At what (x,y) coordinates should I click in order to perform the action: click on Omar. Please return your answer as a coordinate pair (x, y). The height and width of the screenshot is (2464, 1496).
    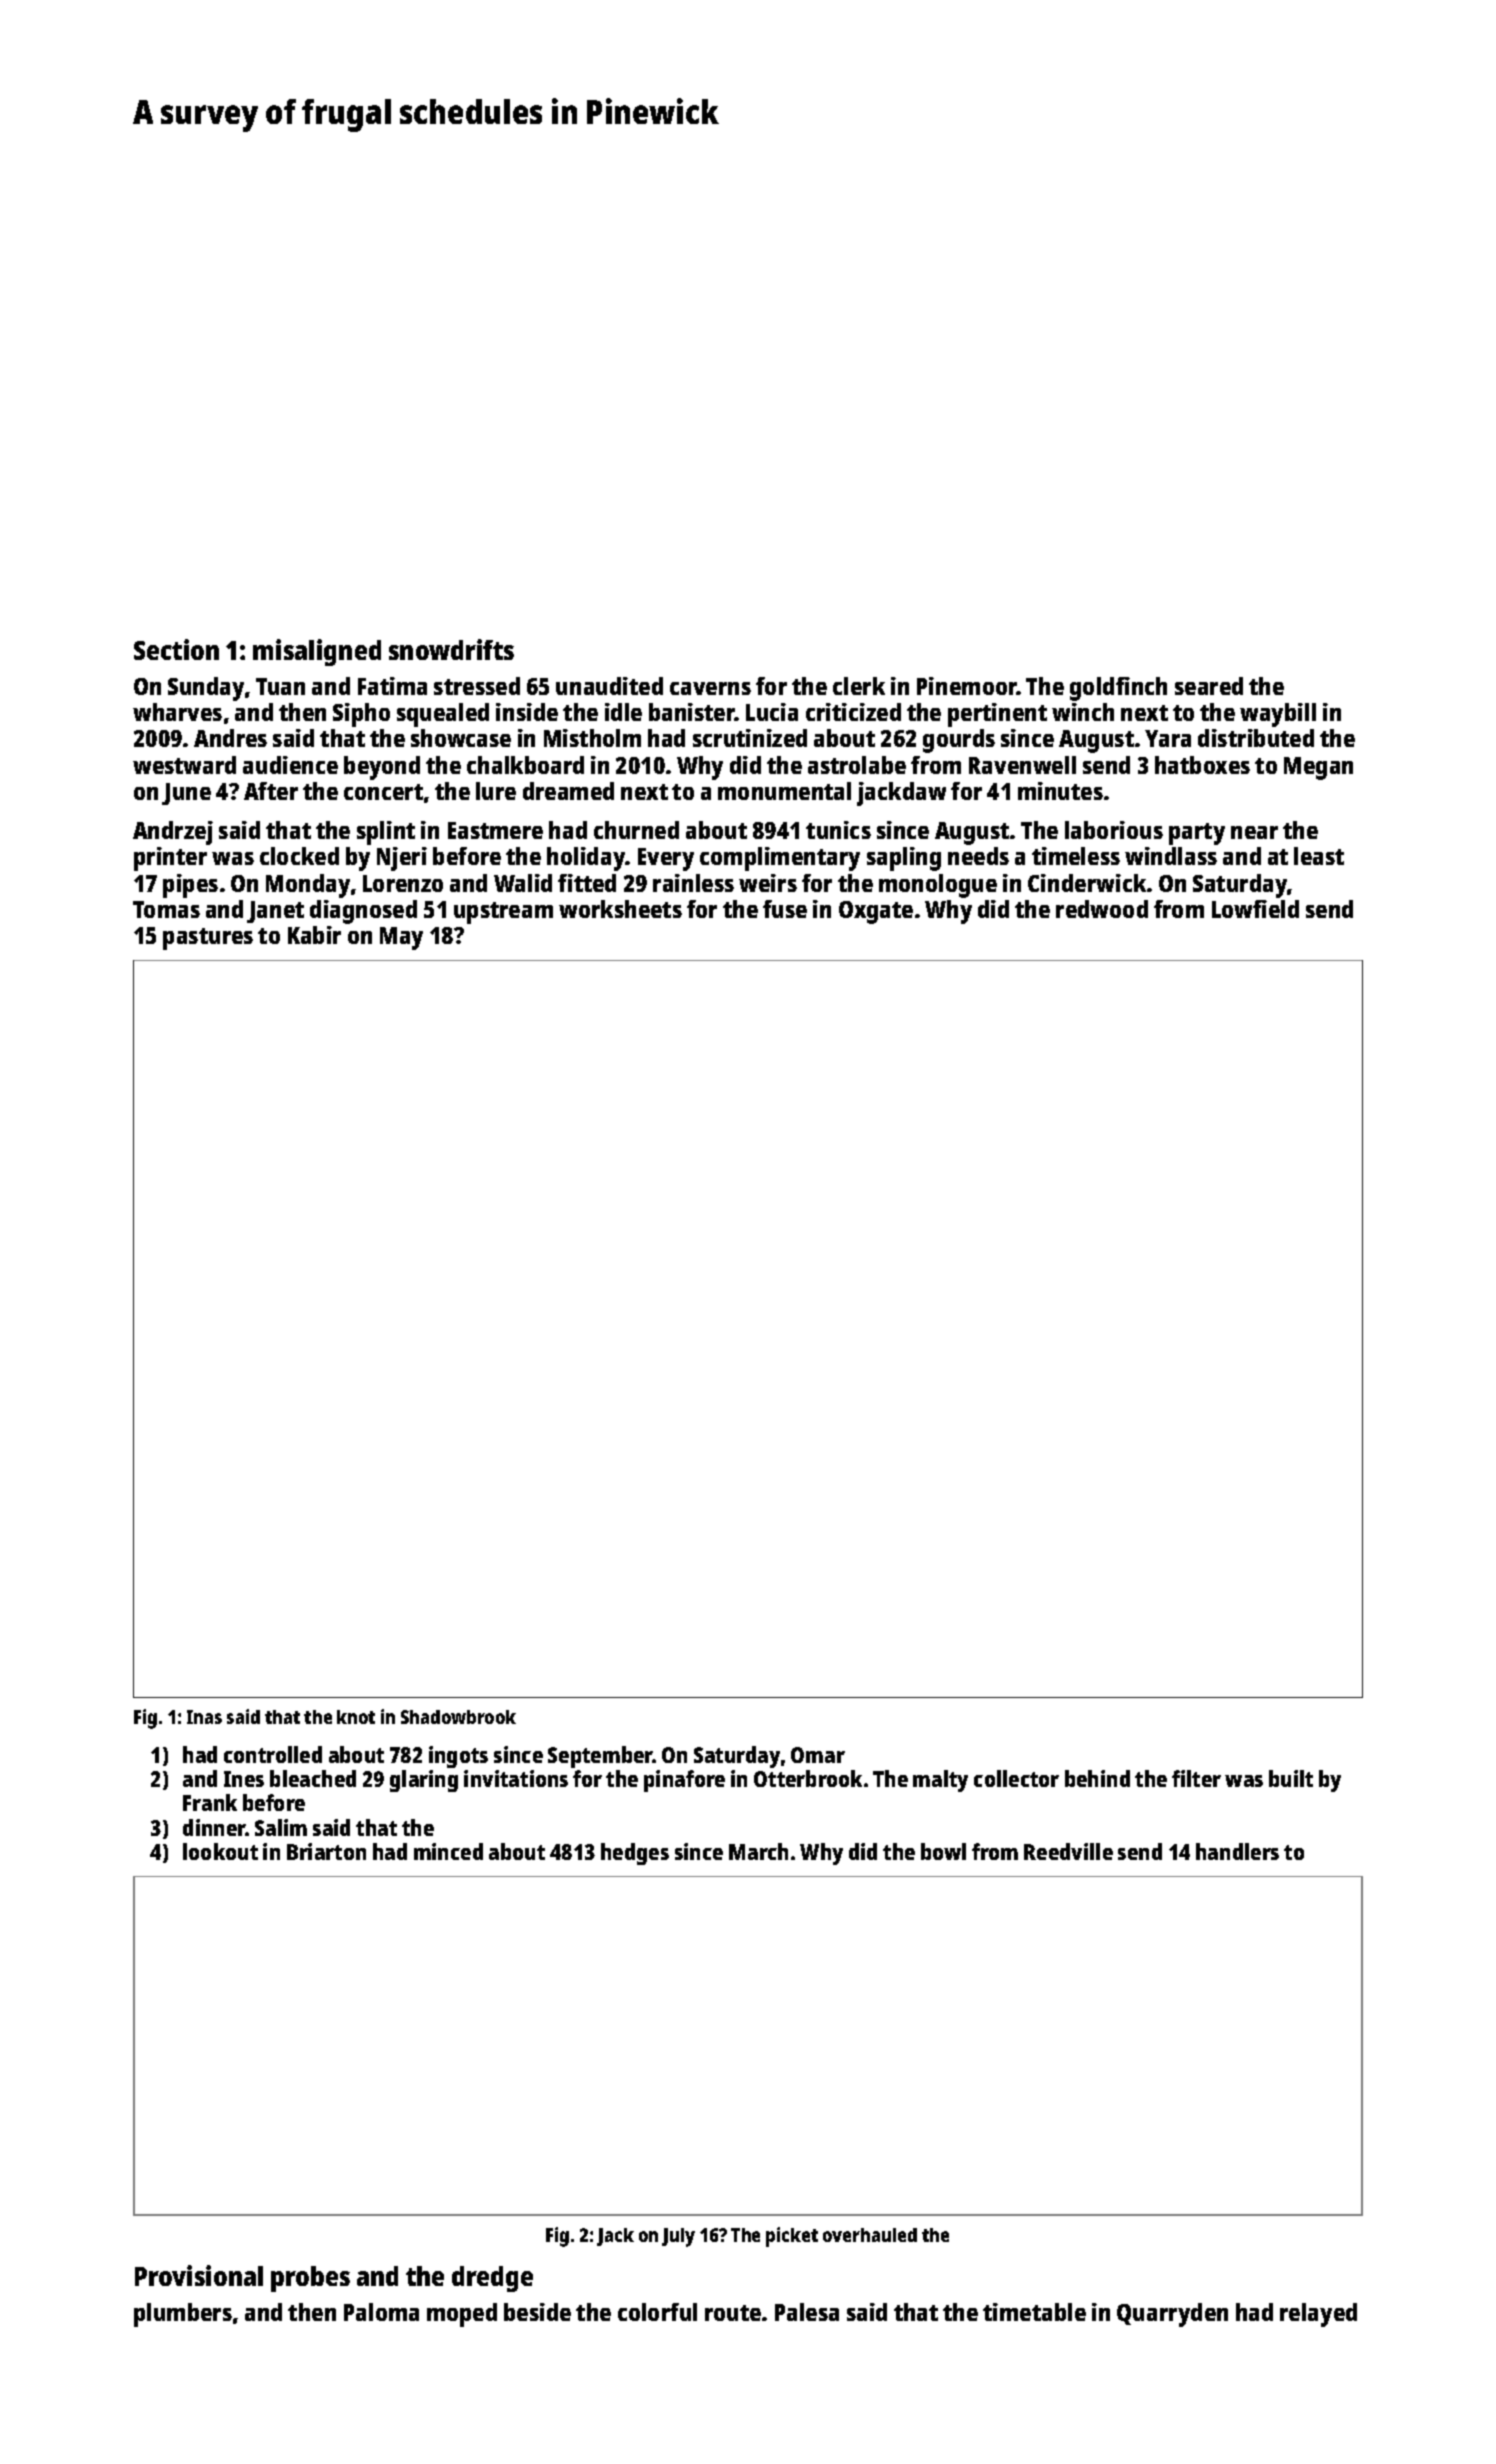
    Looking at the image, I should click on (818, 1755).
